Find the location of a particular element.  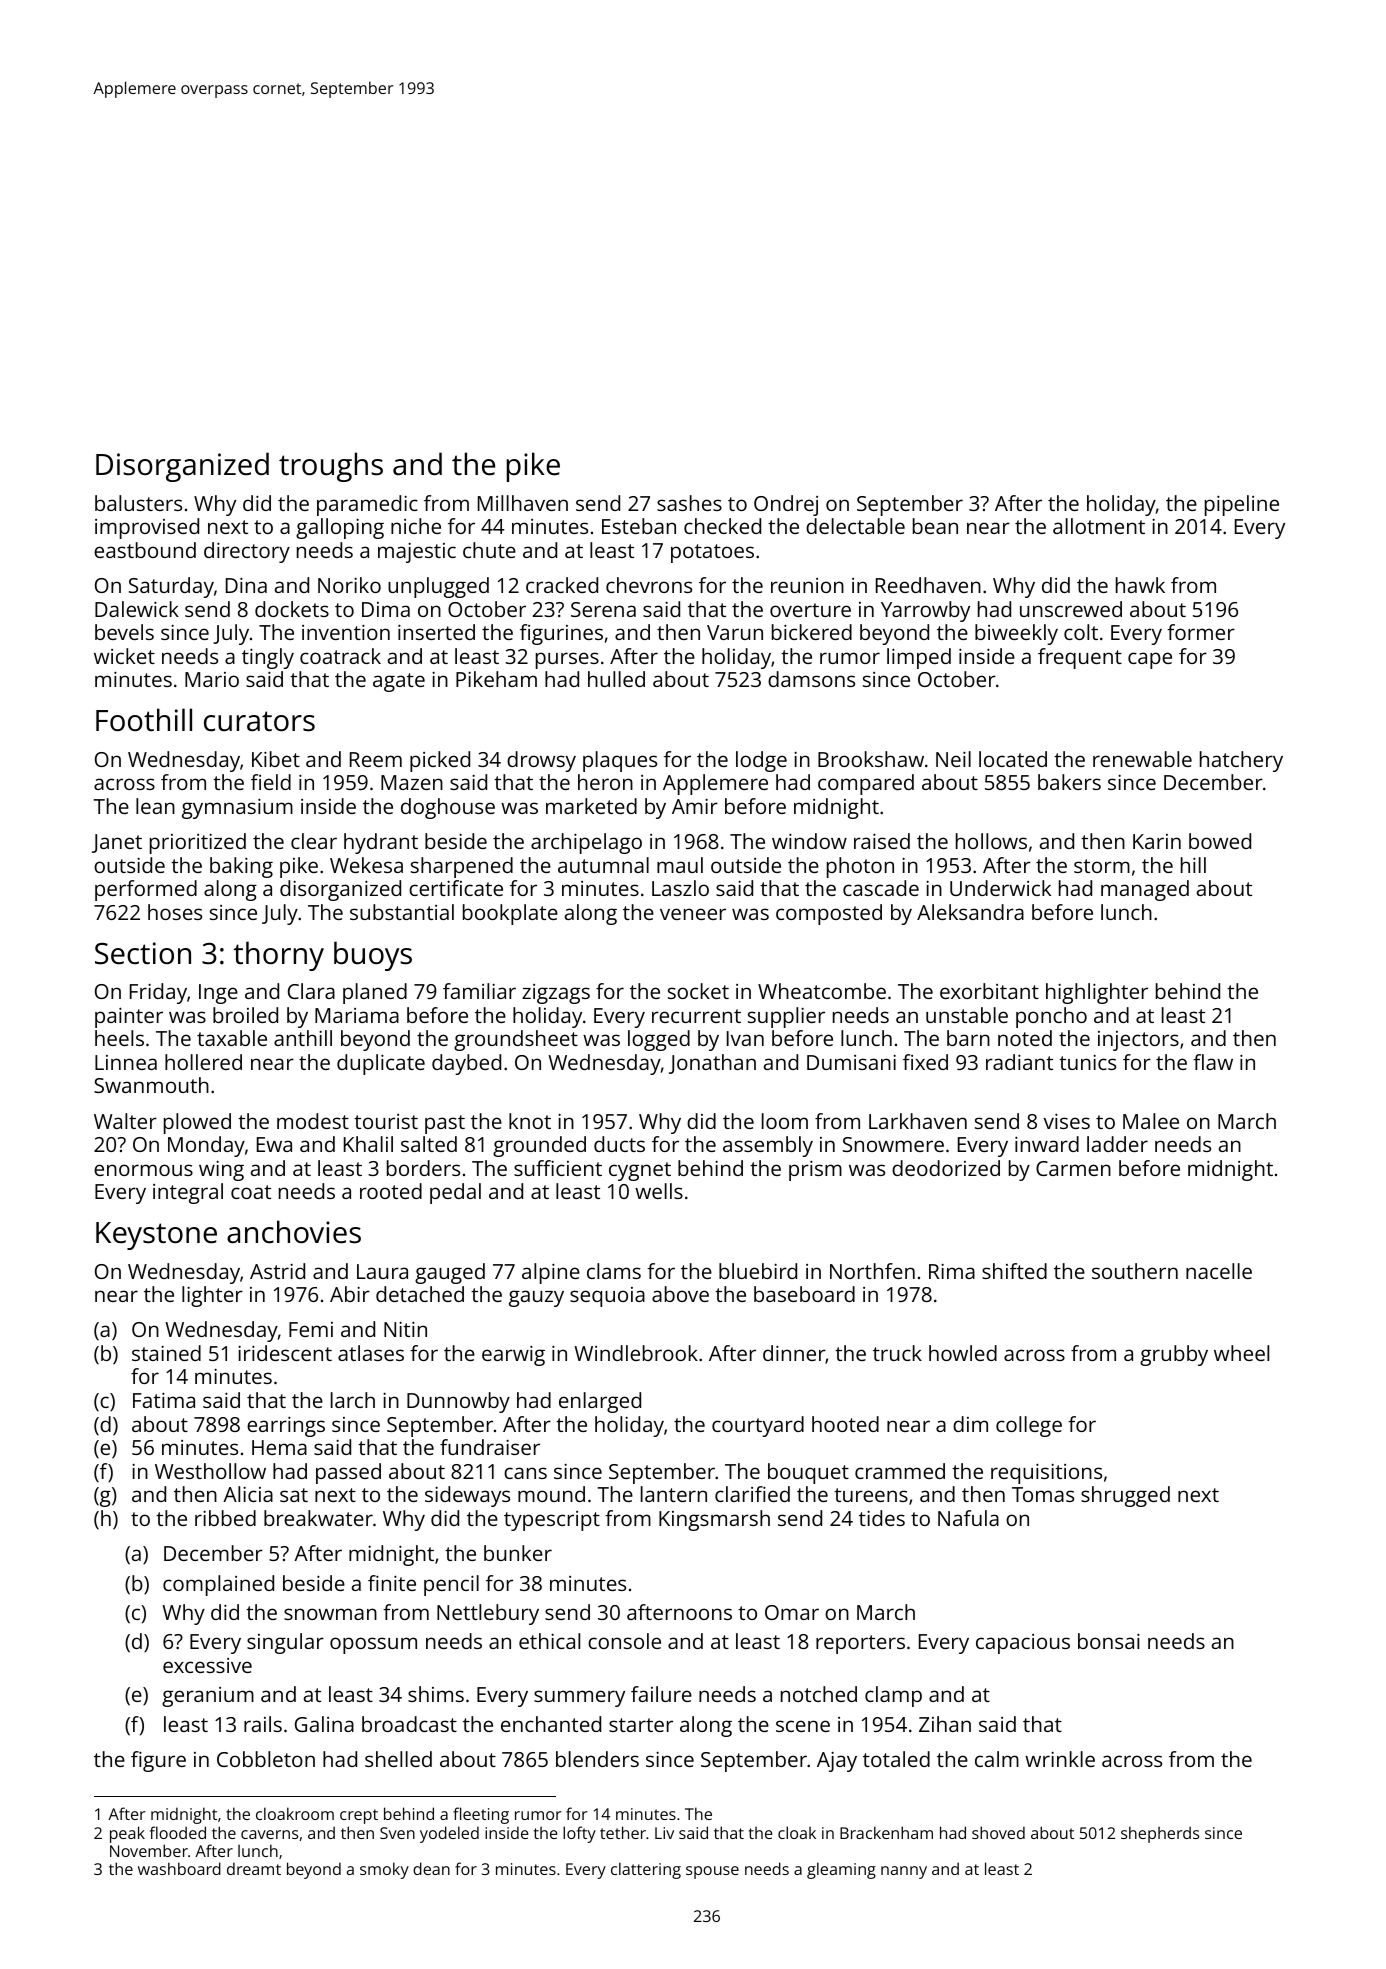

troughs is located at coordinates (331, 467).
